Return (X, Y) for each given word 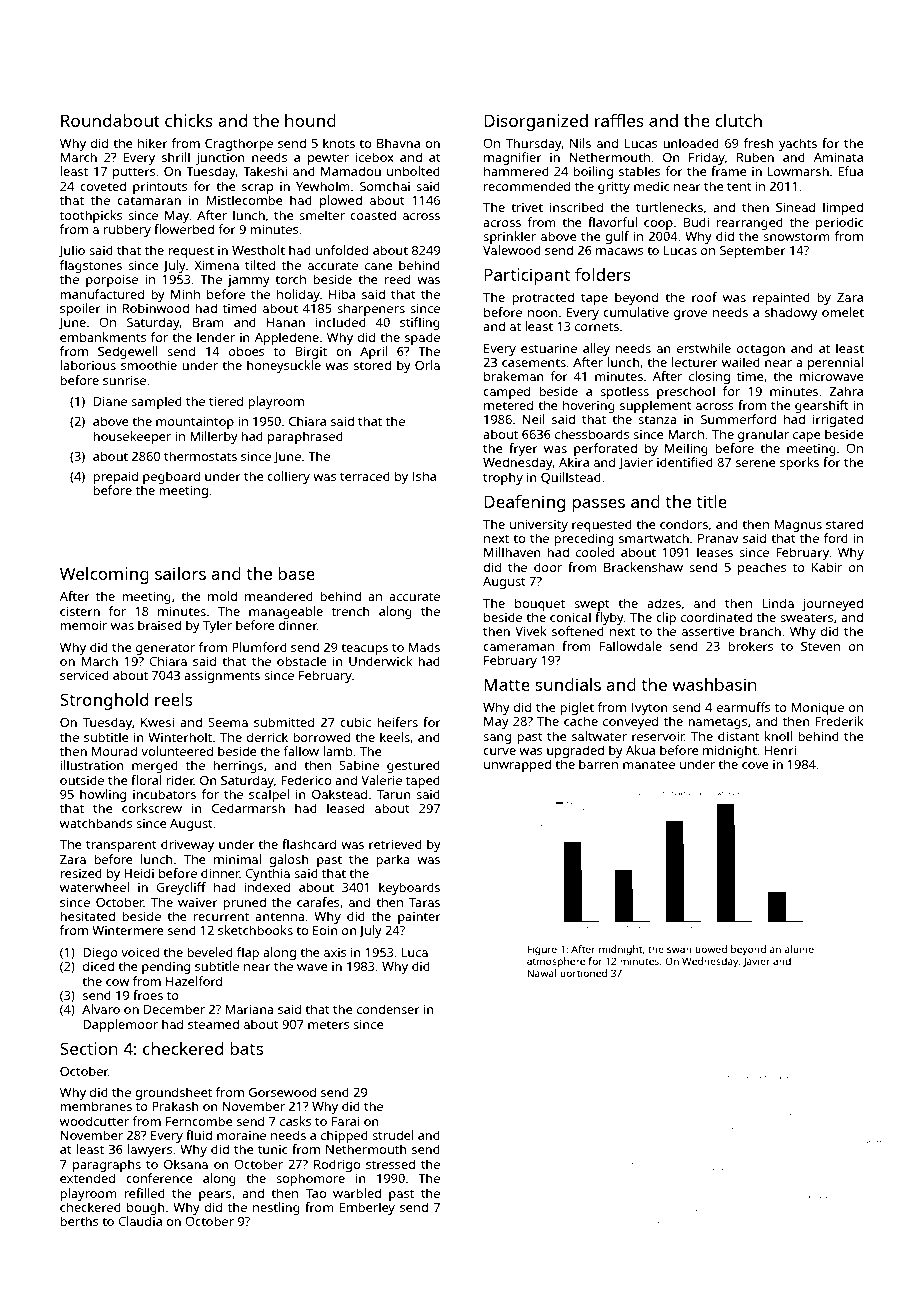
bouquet (540, 604)
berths (79, 1221)
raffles (619, 120)
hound (310, 120)
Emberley (367, 1208)
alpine (799, 950)
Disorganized (536, 122)
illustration (92, 765)
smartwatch (654, 538)
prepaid (115, 477)
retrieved (395, 844)
